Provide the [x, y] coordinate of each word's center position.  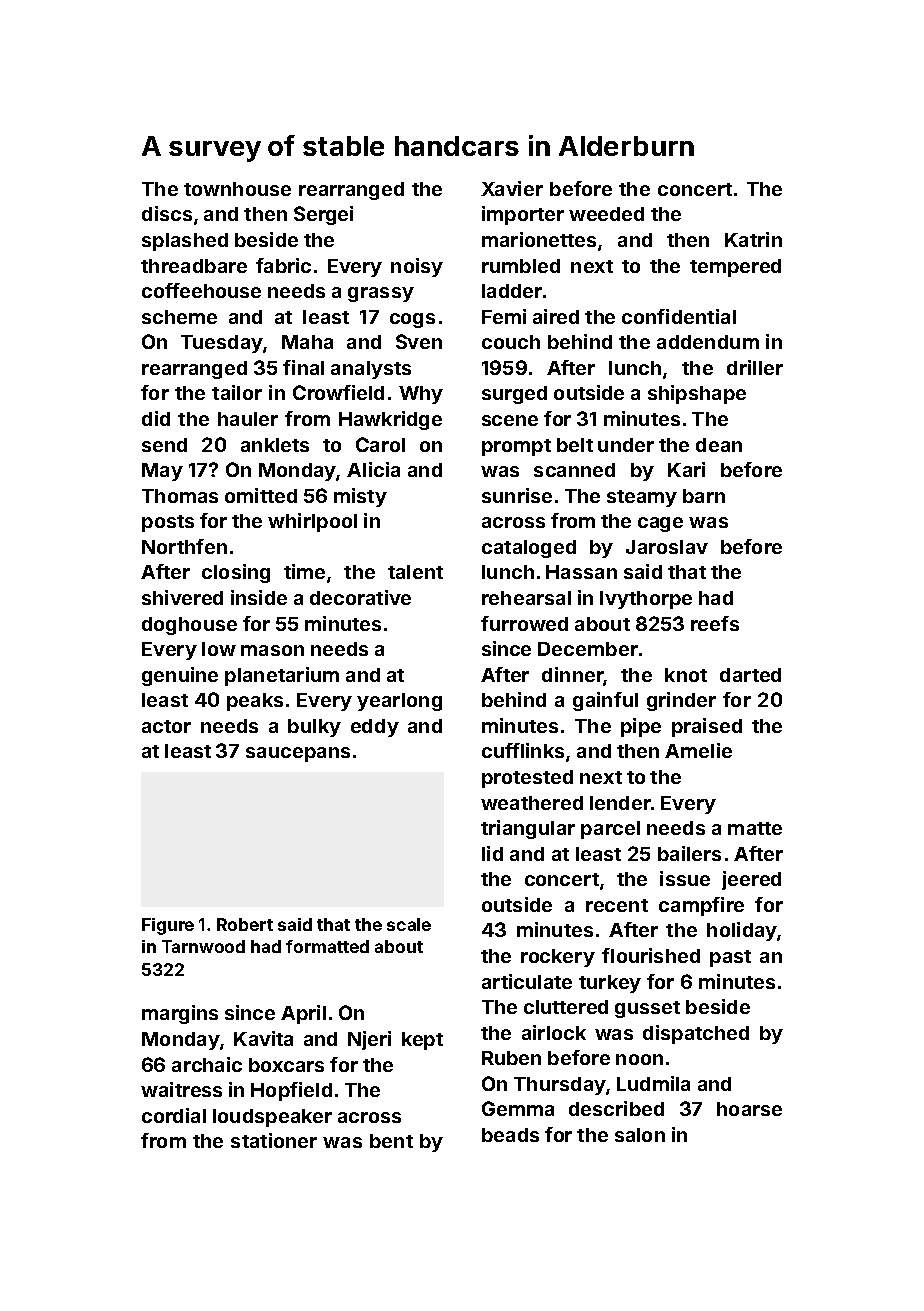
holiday [742, 931]
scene [510, 420]
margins [180, 1014]
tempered [735, 268]
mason [272, 650]
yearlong [399, 702]
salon [640, 1135]
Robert [245, 924]
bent [391, 1141]
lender [620, 803]
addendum [708, 342]
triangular [528, 829]
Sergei [323, 215]
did [156, 418]
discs [167, 213]
